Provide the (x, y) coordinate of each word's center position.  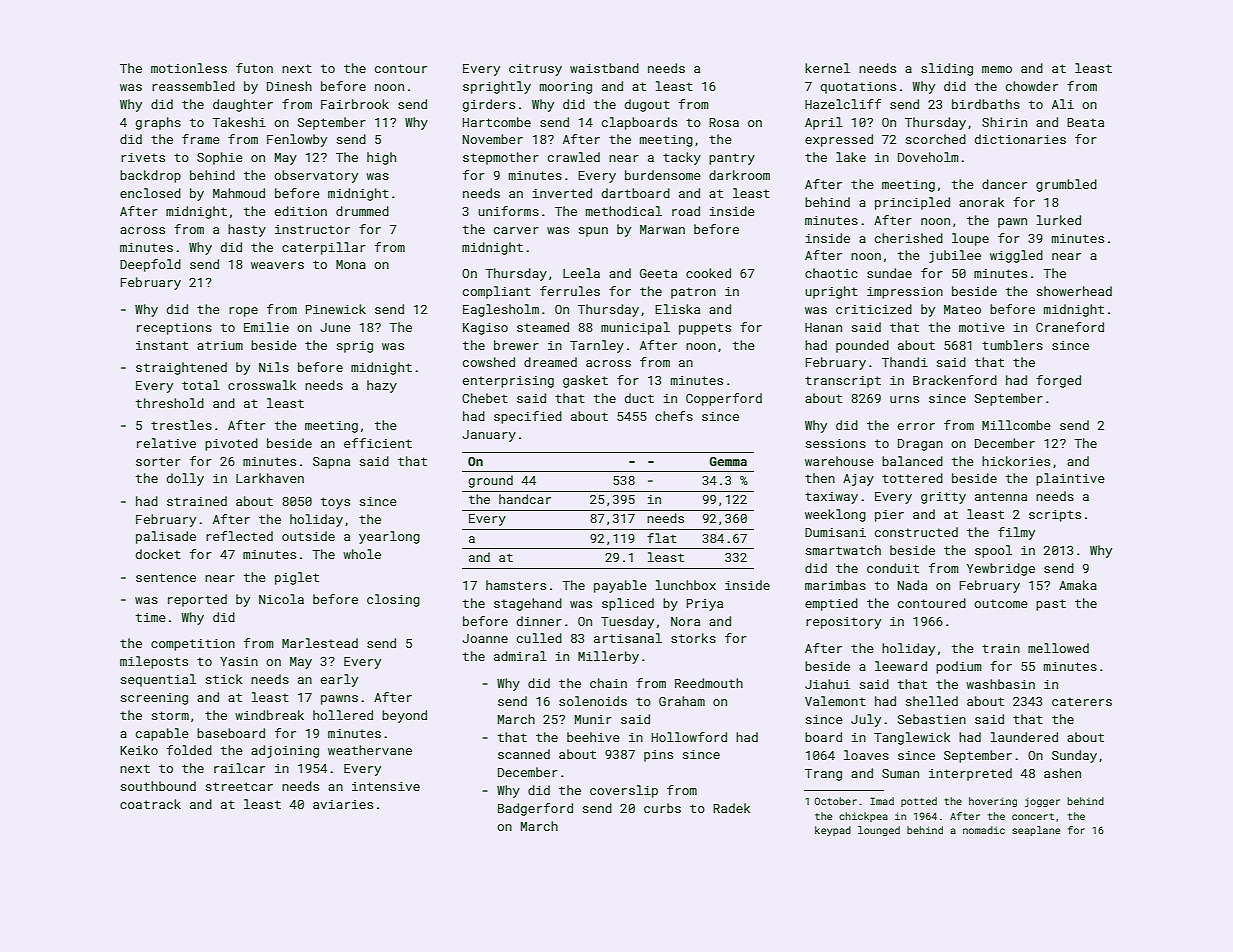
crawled (574, 157)
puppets (705, 329)
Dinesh (289, 86)
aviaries (343, 804)
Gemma (728, 461)
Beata (1085, 122)
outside (308, 536)
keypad (833, 831)
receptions (174, 329)
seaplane (1036, 831)
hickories (1016, 461)
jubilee (955, 256)
